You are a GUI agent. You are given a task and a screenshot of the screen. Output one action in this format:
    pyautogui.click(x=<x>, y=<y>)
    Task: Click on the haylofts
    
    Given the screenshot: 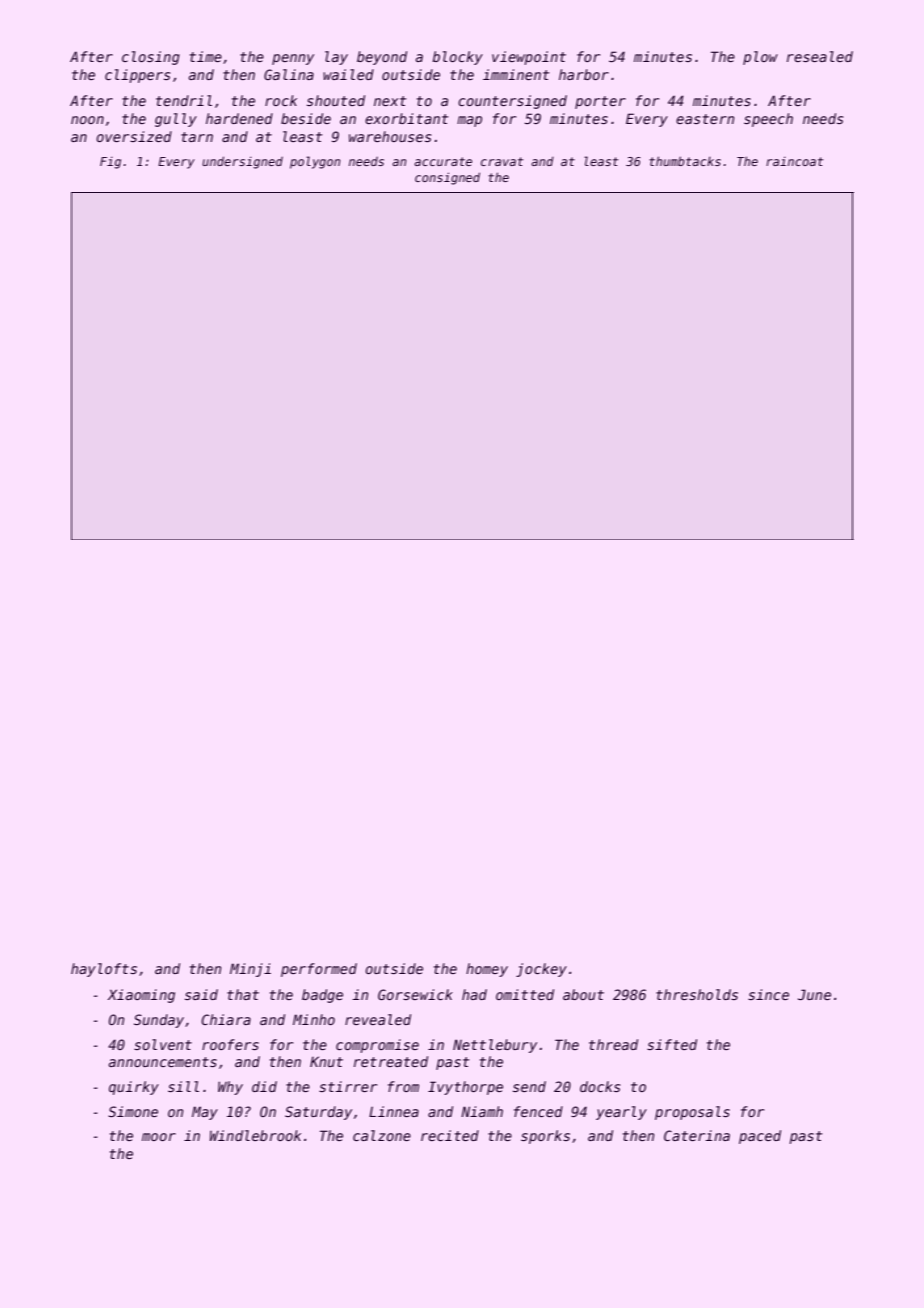 What is the action you would take?
    pyautogui.click(x=104, y=970)
